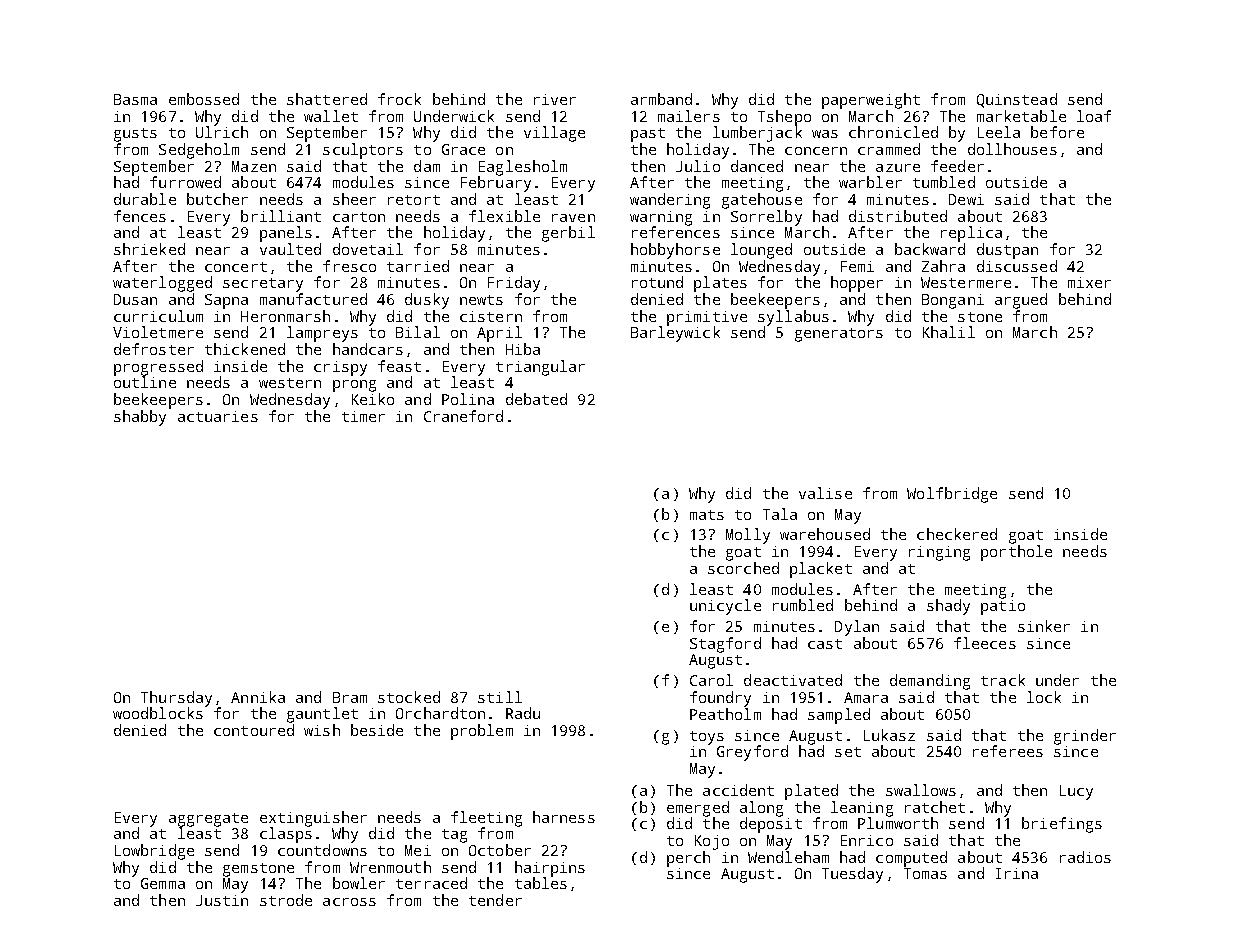 Image resolution: width=1233 pixels, height=952 pixels. I want to click on prong, so click(354, 386).
